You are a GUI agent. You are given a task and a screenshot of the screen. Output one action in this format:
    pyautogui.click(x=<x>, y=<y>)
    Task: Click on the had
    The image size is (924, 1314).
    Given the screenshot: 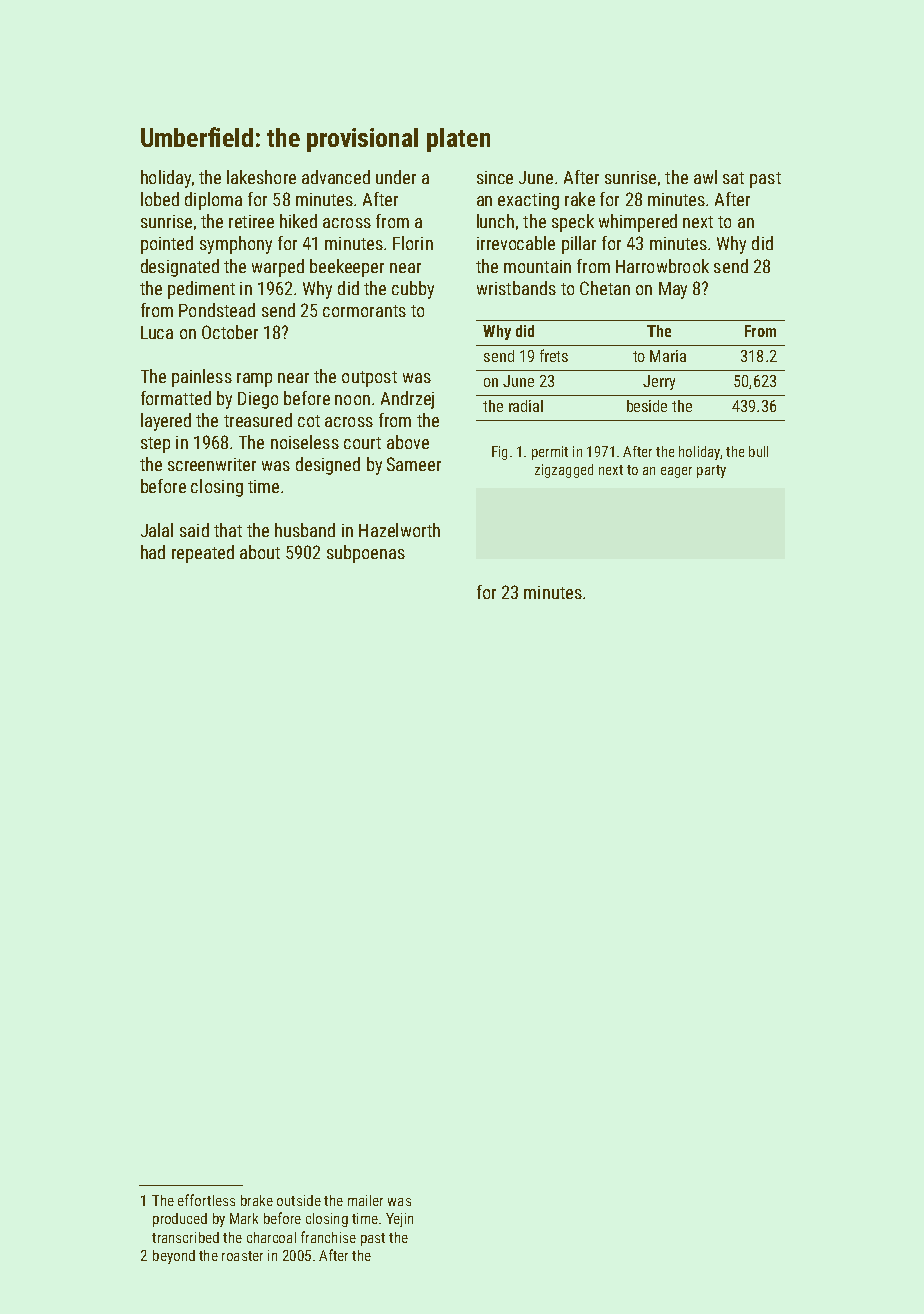 What is the action you would take?
    pyautogui.click(x=153, y=552)
